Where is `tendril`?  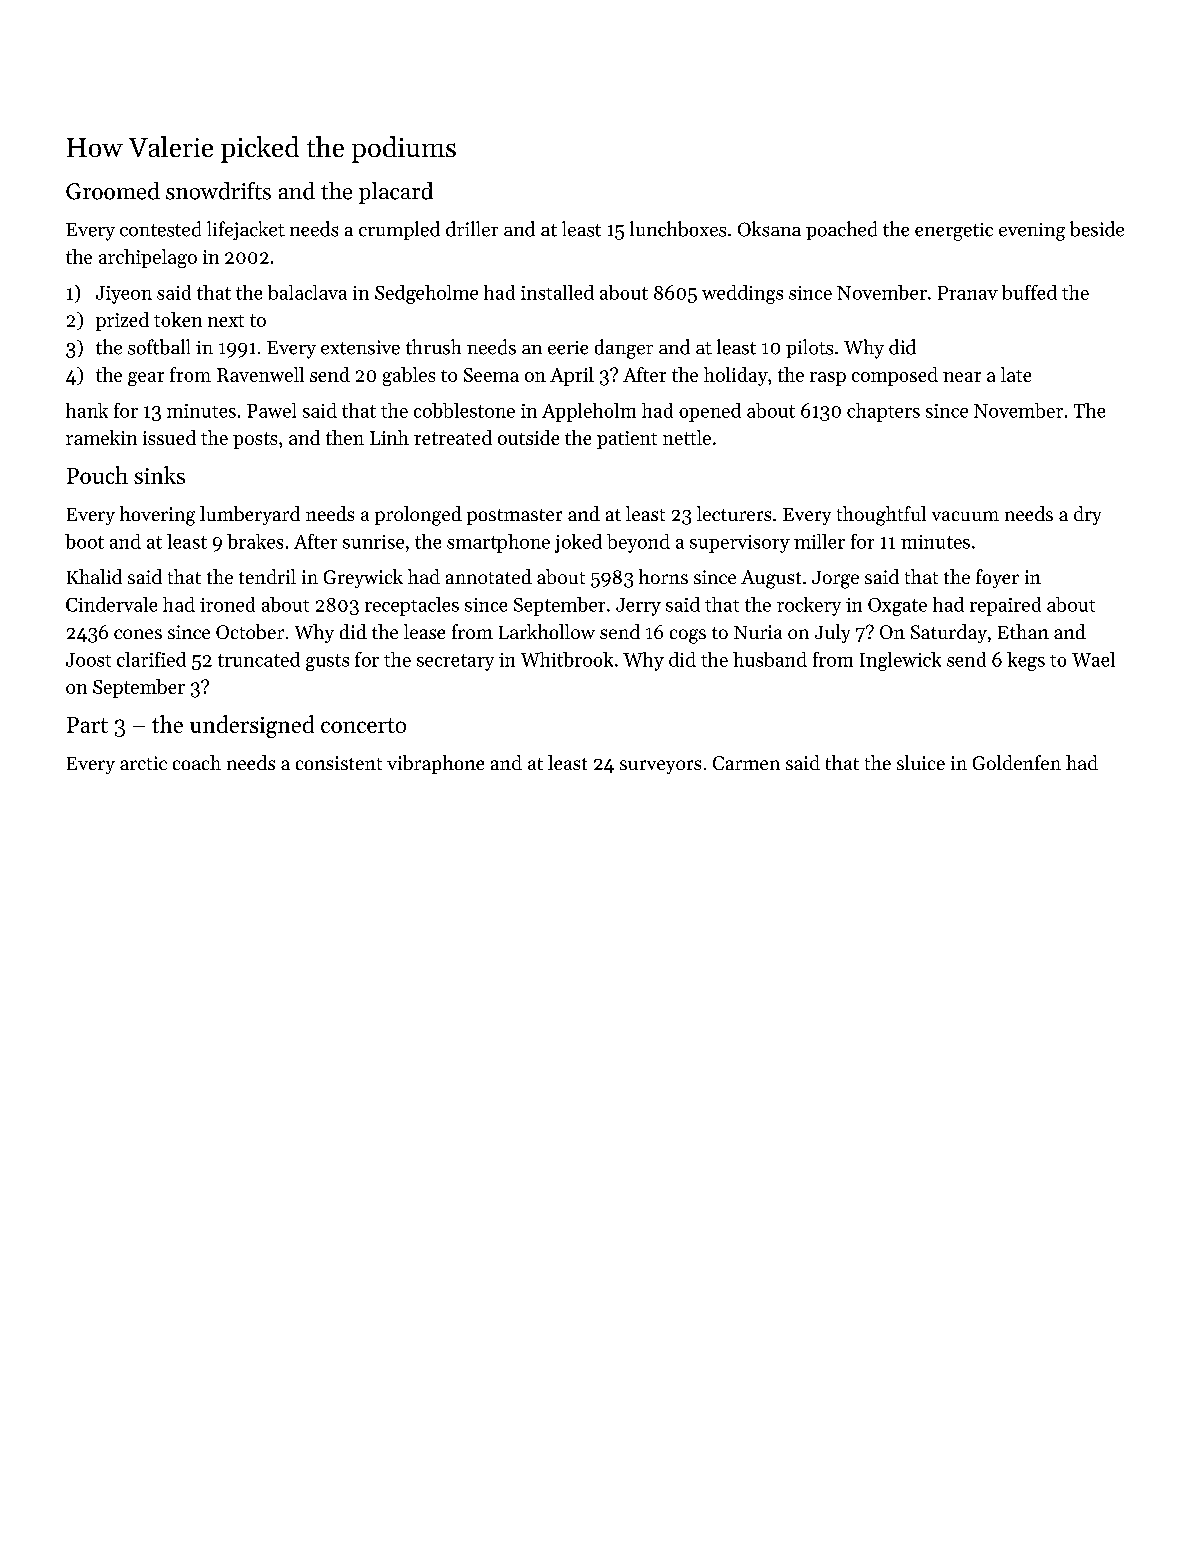 tendril is located at coordinates (267, 576).
